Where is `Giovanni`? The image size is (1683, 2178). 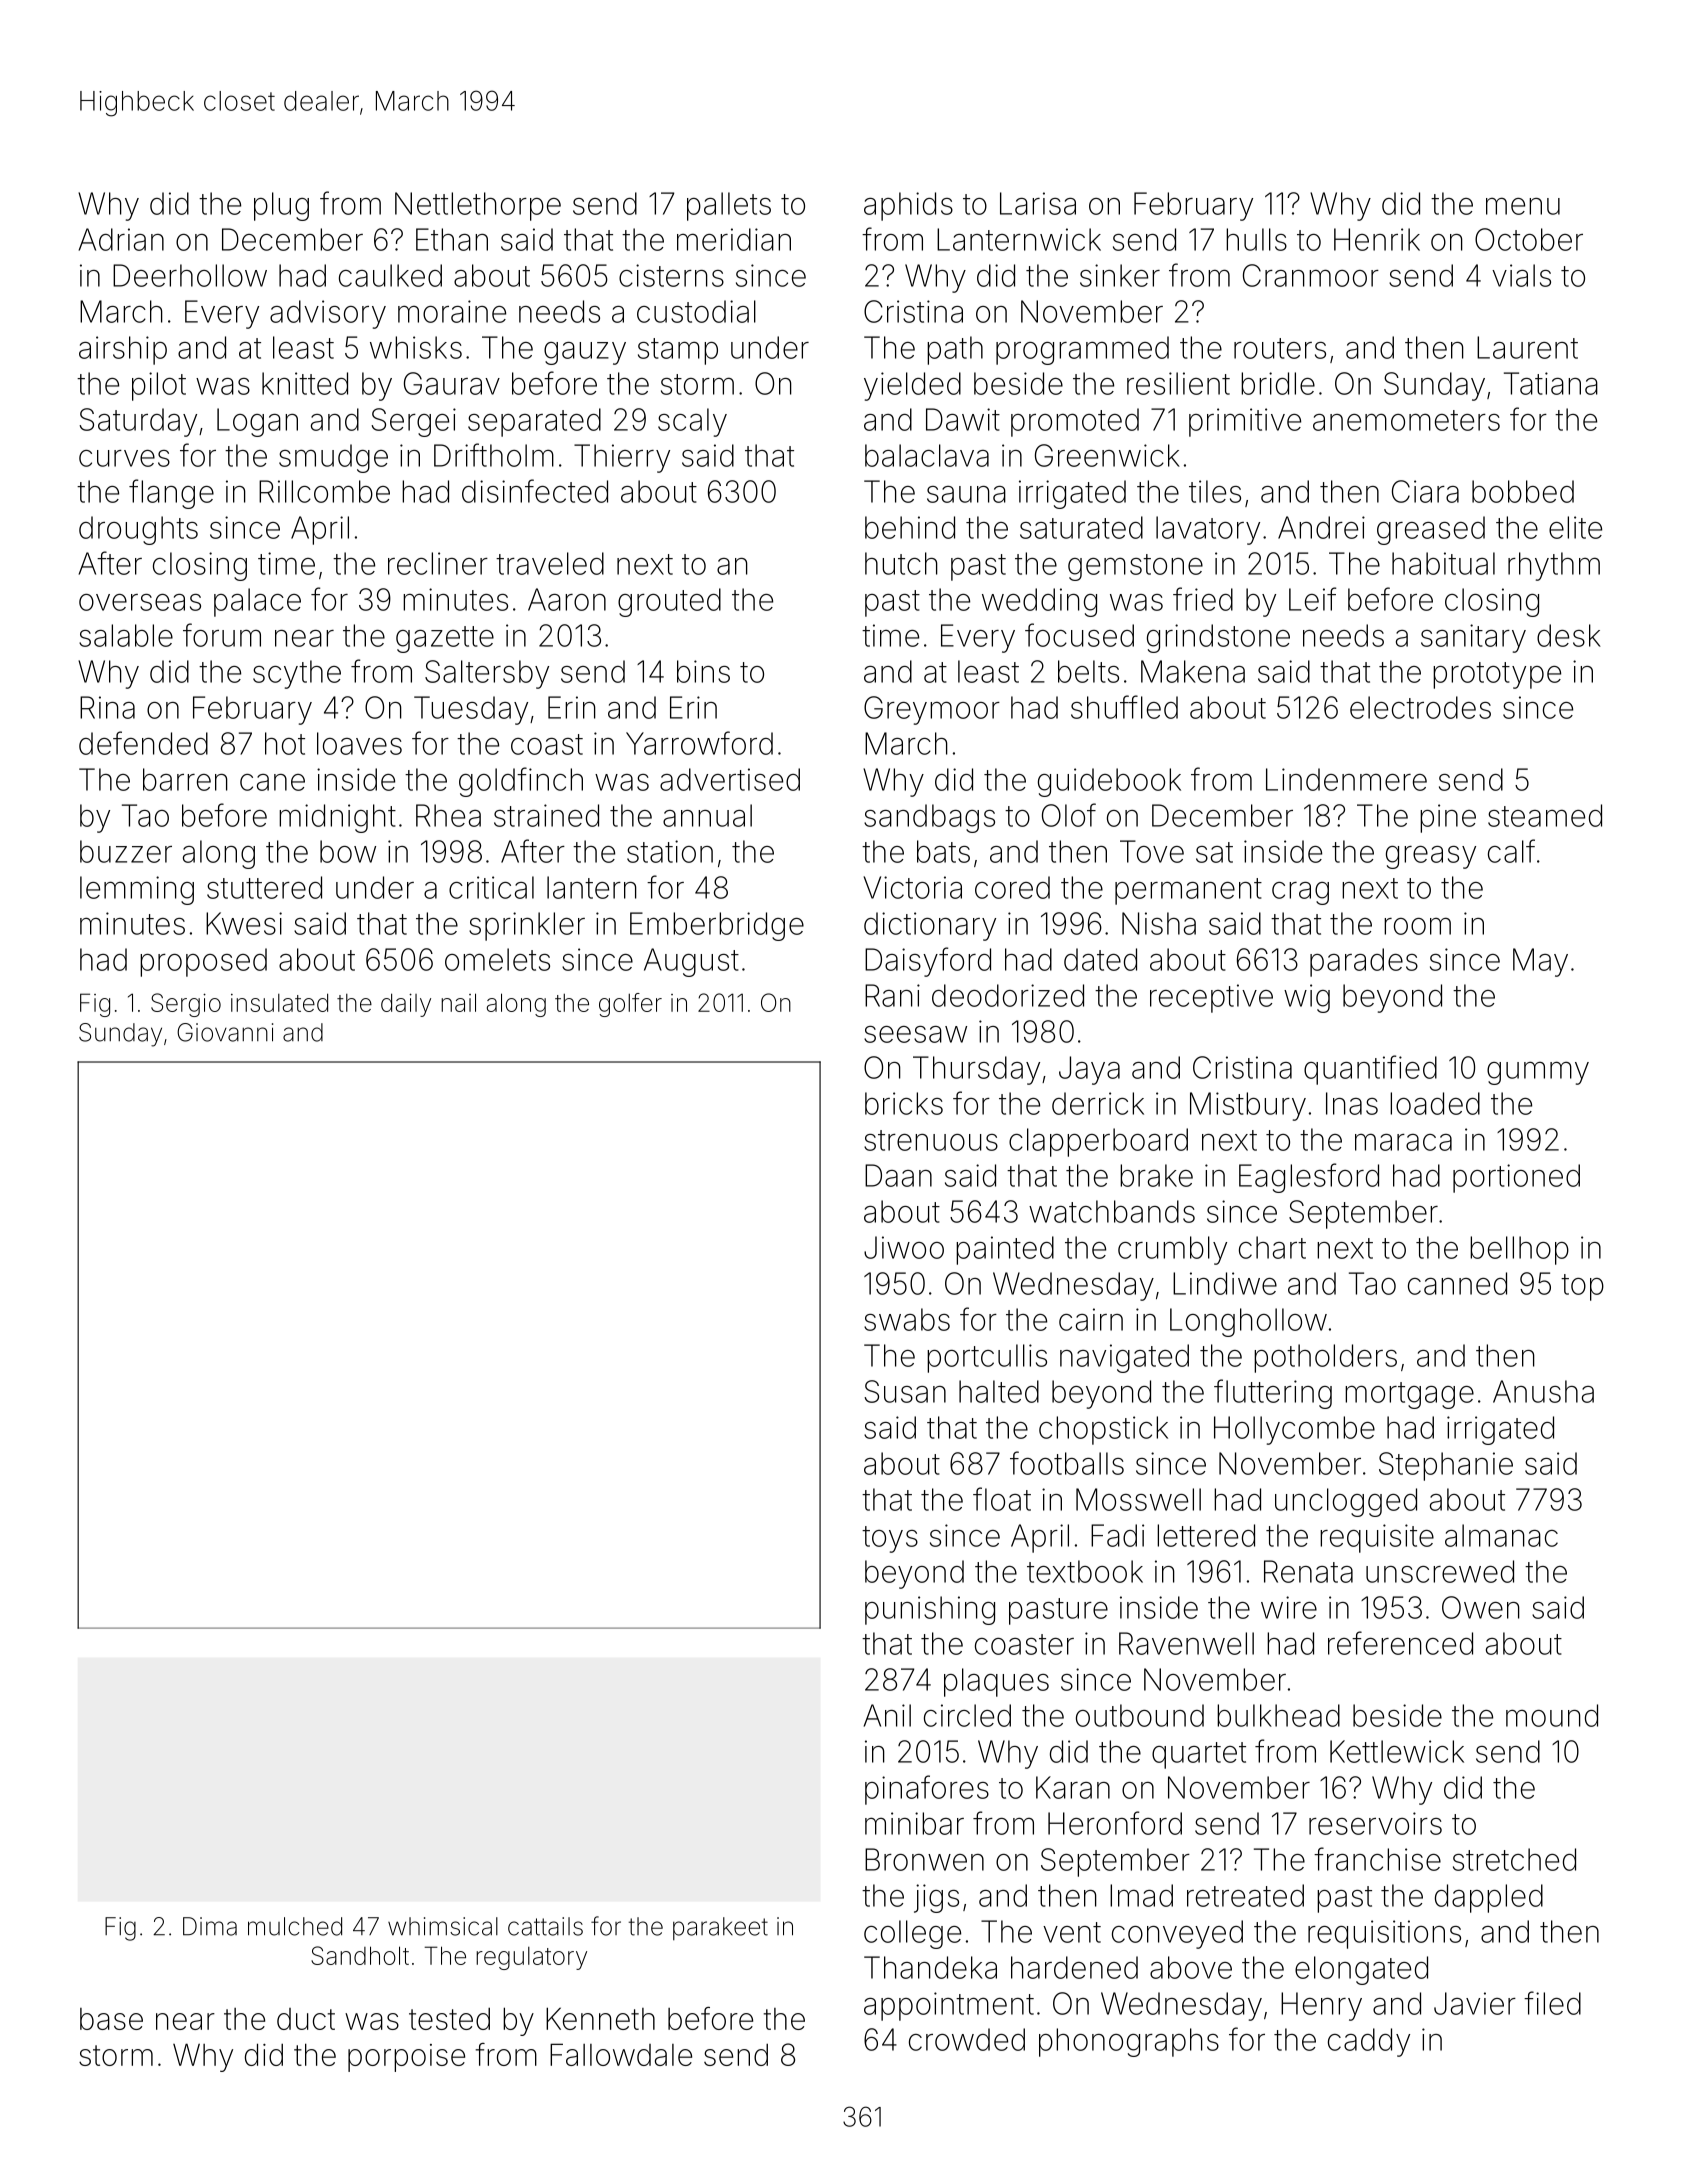
Giovanni is located at coordinates (225, 1032).
